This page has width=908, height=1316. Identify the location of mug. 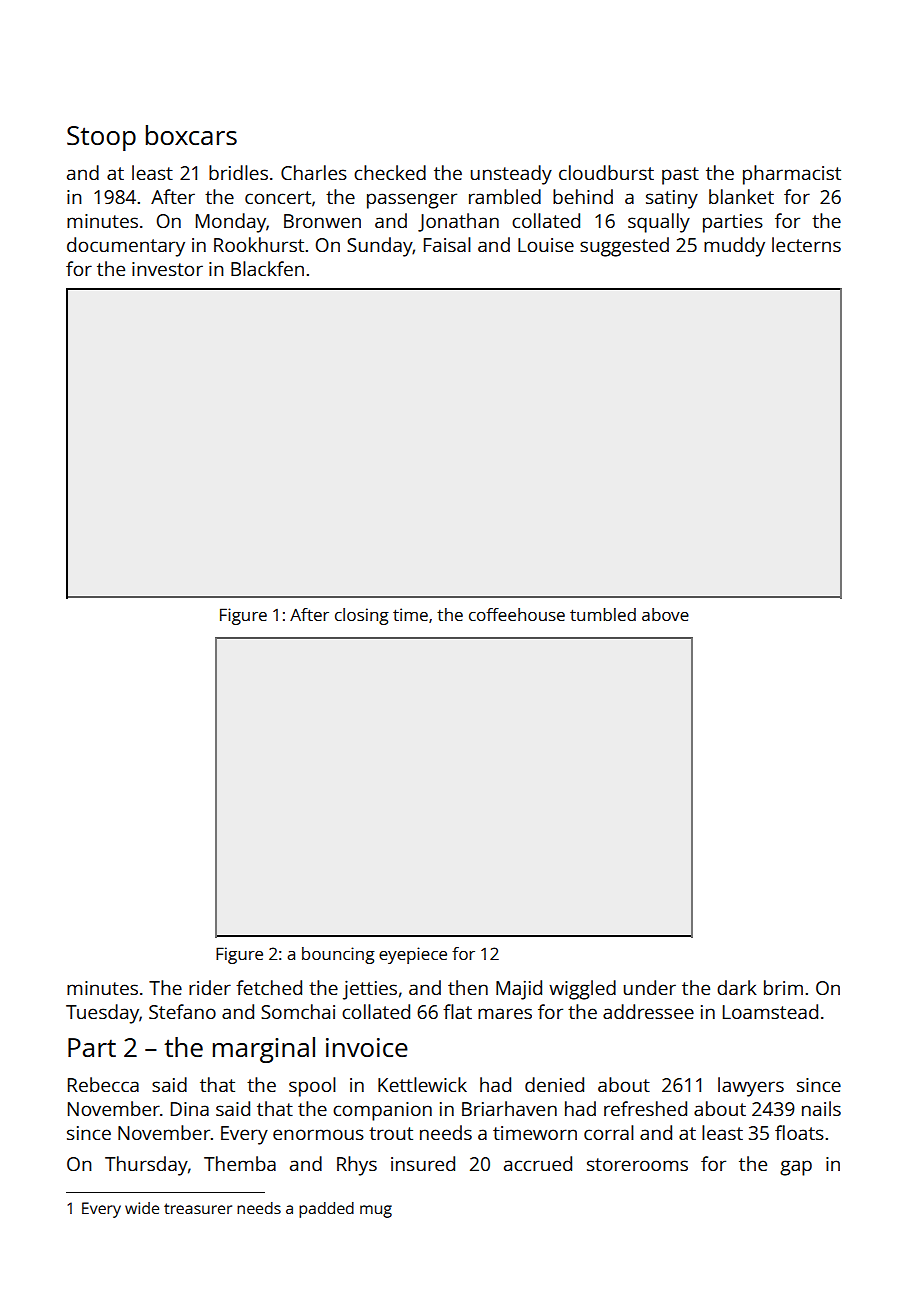
(376, 1211).
